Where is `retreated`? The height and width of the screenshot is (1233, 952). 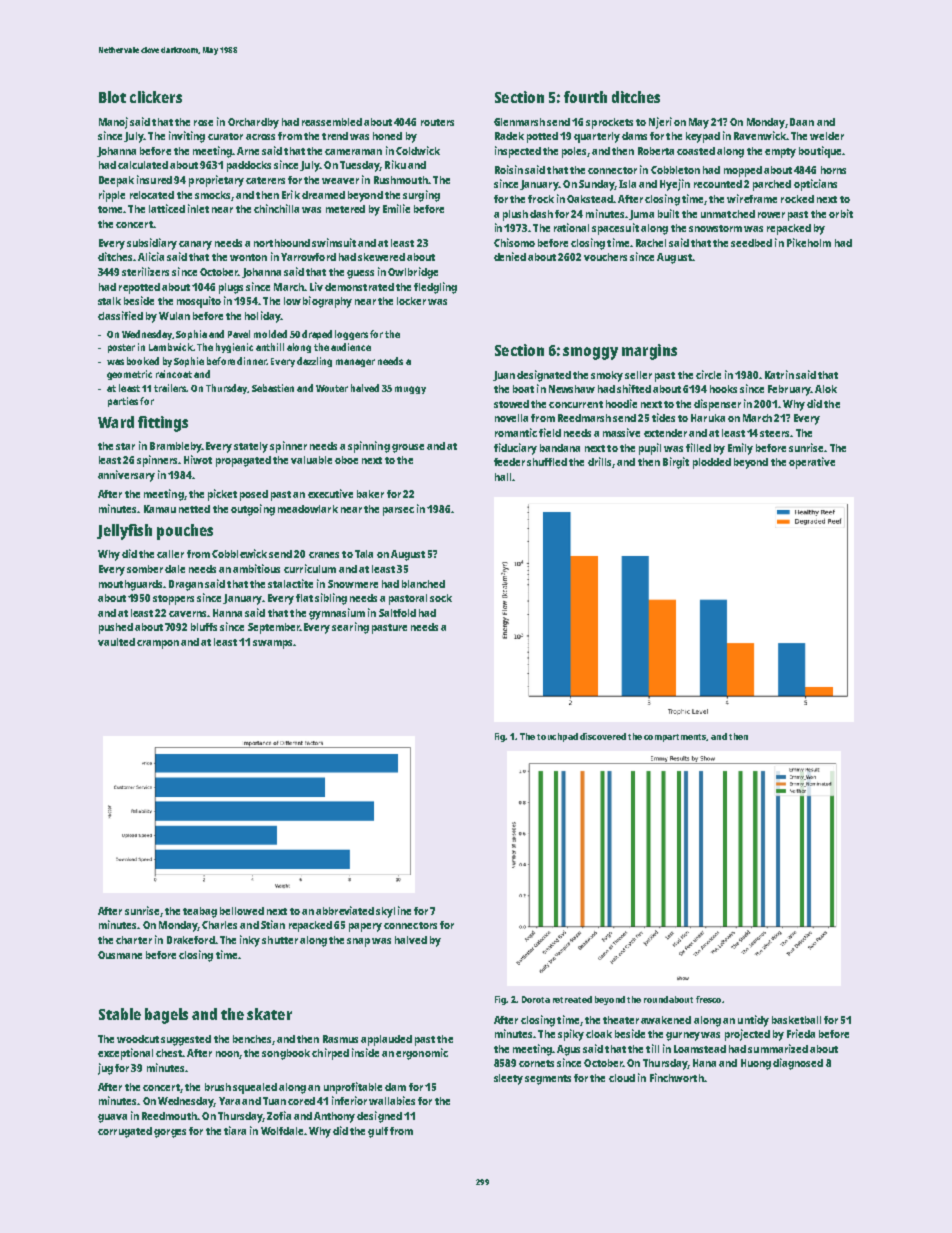
retreated is located at coordinates (572, 999).
